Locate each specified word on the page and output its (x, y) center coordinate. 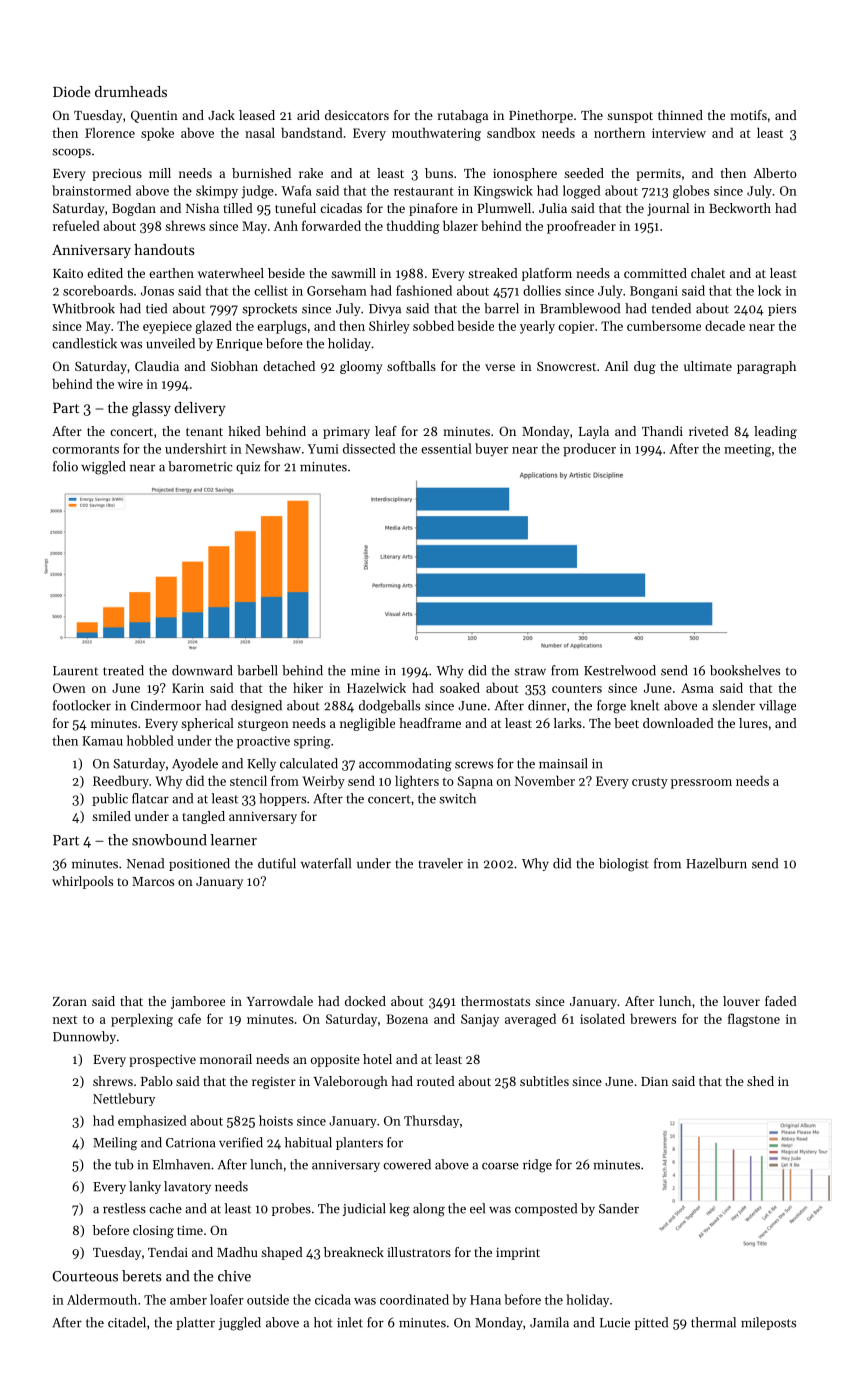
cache (165, 1208)
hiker (308, 687)
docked (365, 1001)
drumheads (131, 91)
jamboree (198, 1002)
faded (781, 1001)
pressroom (701, 784)
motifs (748, 115)
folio (65, 466)
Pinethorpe (541, 116)
